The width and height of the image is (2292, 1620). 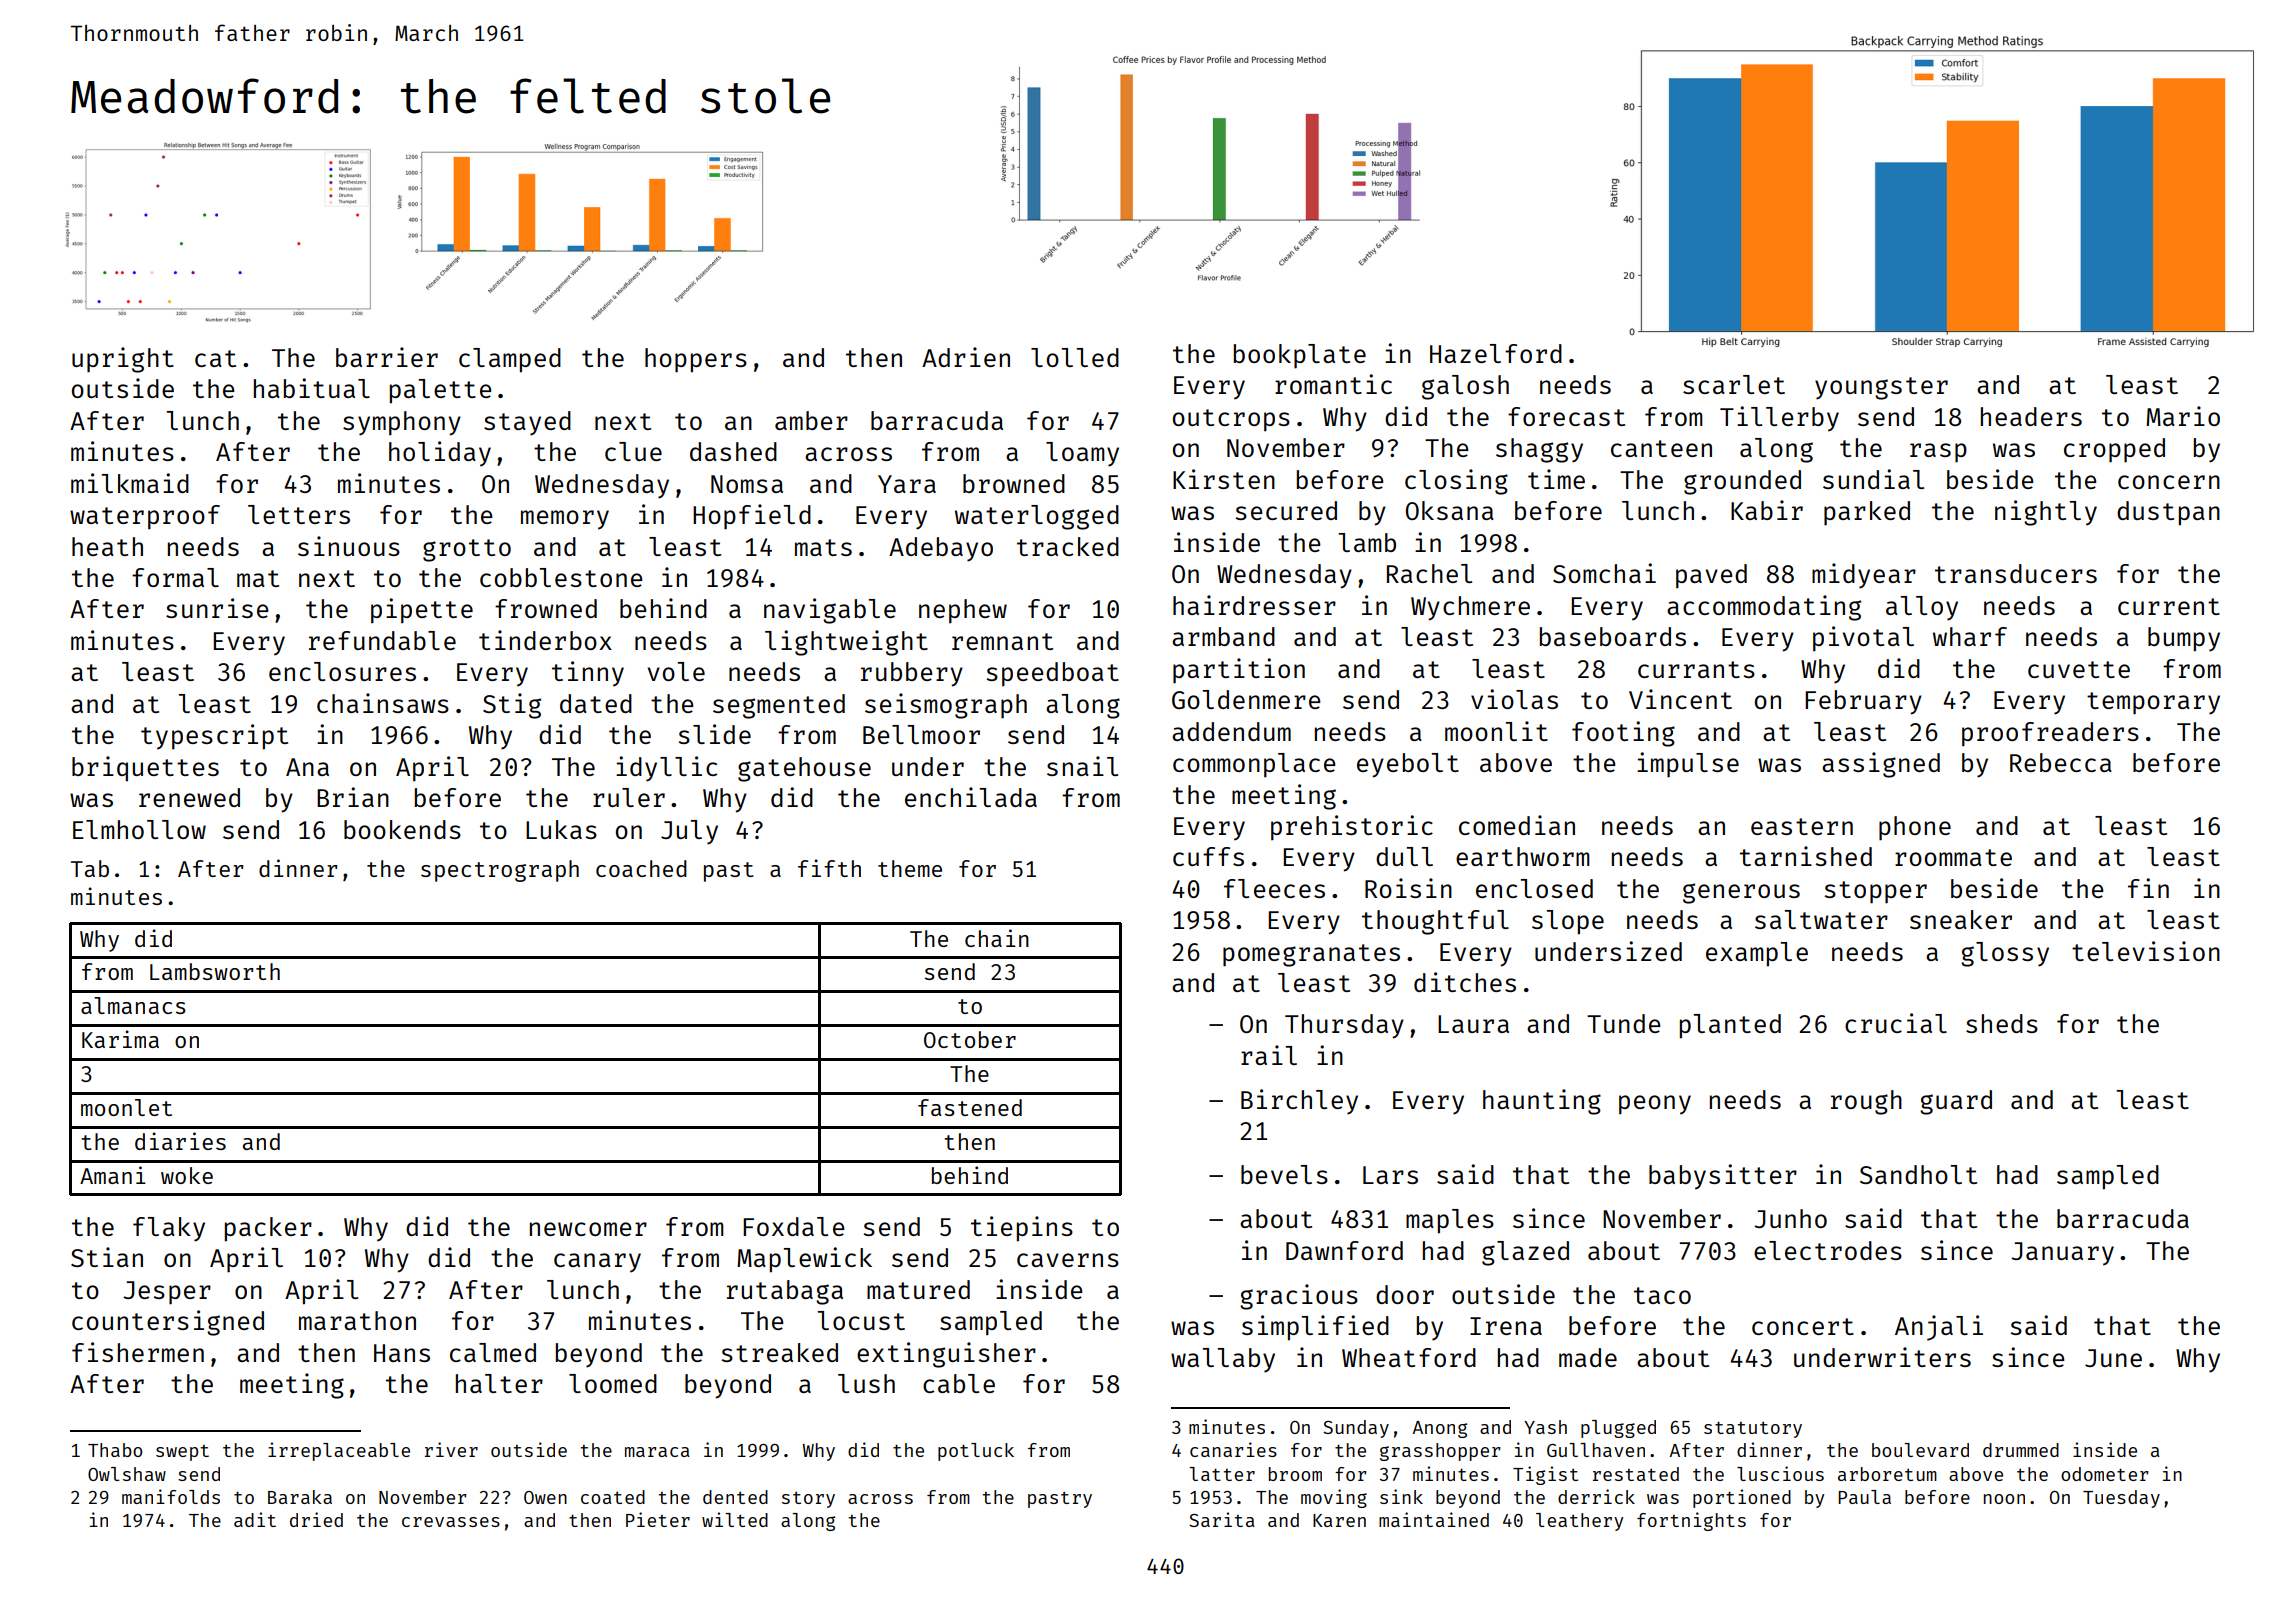 I want to click on saltwater, so click(x=1821, y=919).
